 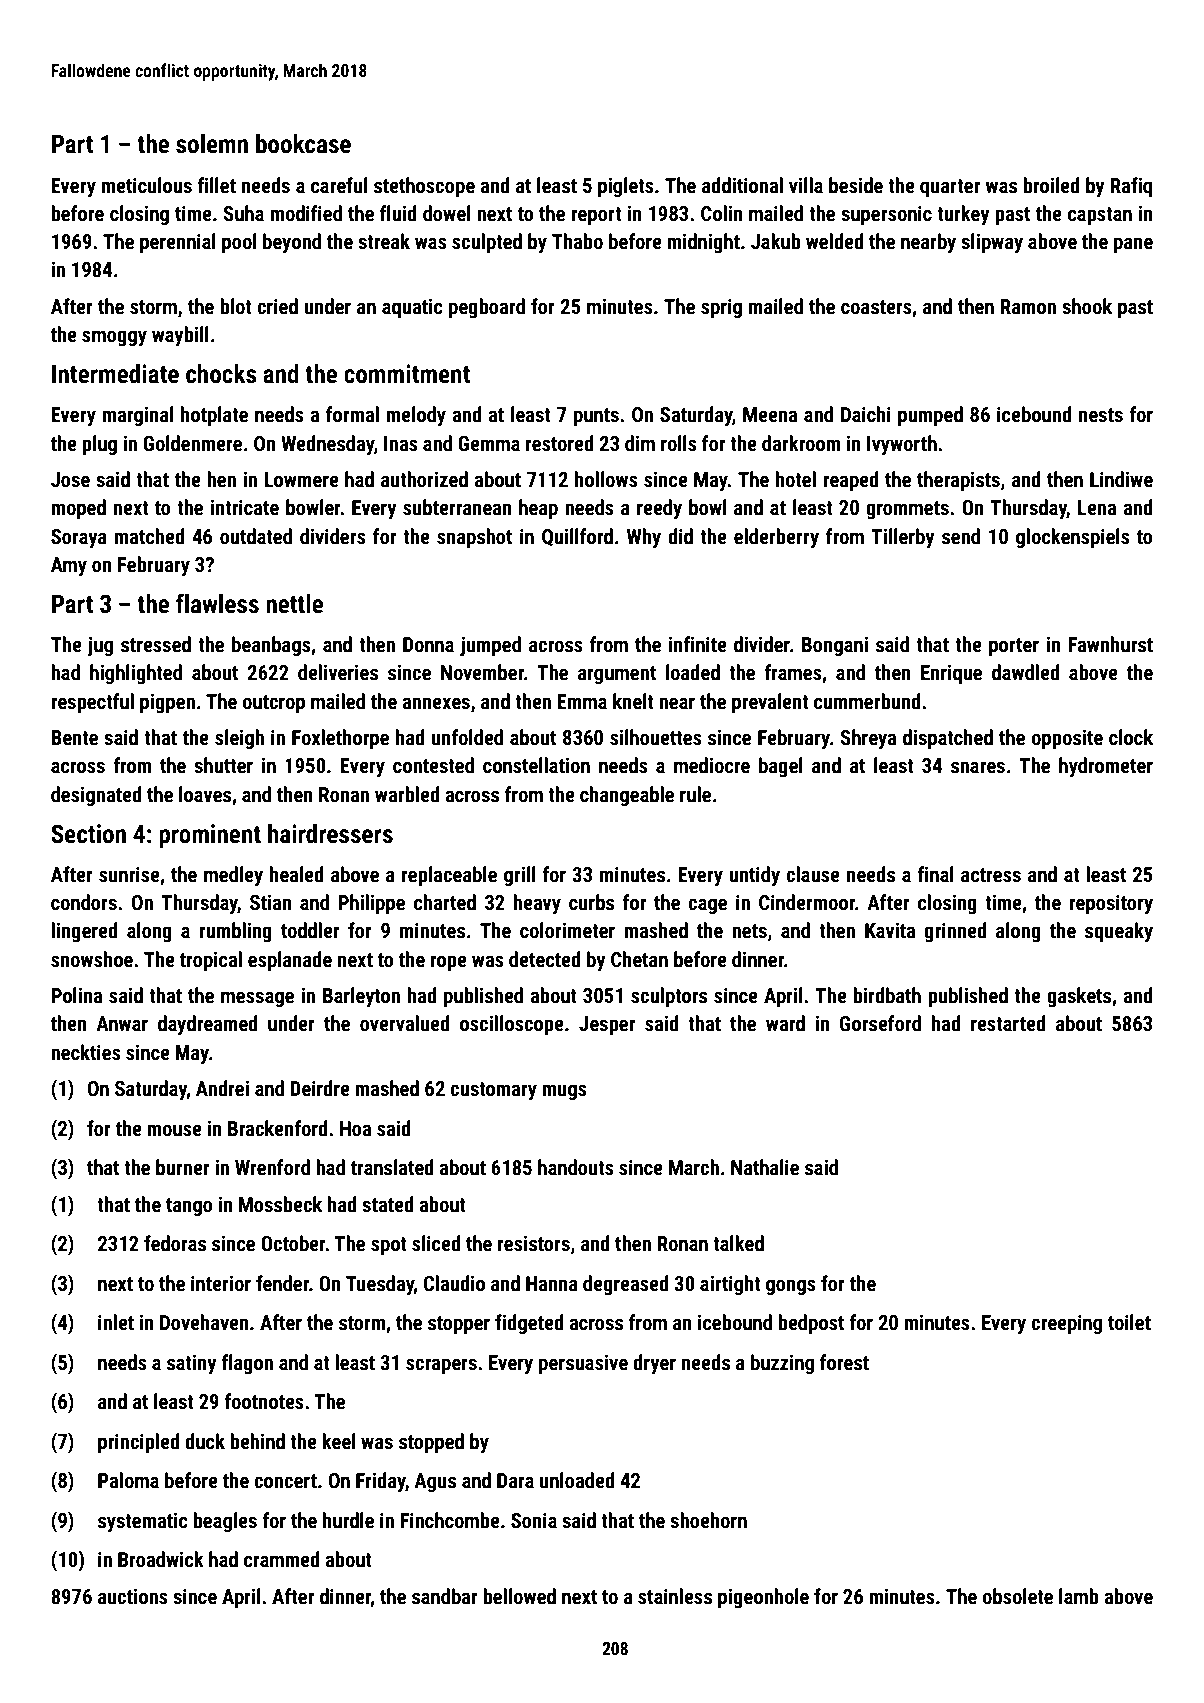 I want to click on nets, so click(x=749, y=931).
